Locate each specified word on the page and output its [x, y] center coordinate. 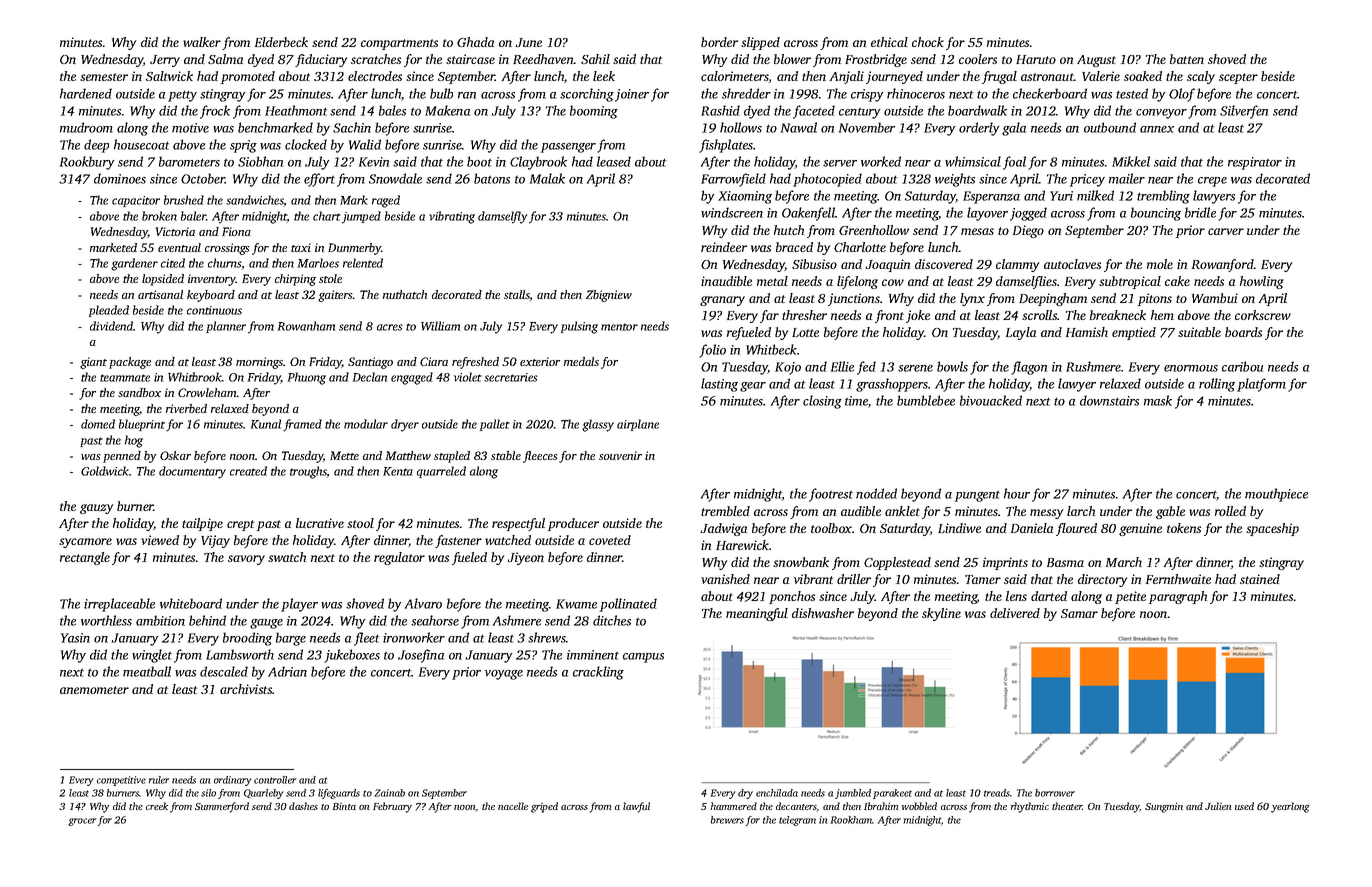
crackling [598, 673]
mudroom [86, 127]
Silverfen [1244, 112]
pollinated [628, 605]
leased [614, 161]
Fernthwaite [1178, 579]
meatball [147, 671]
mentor [619, 327]
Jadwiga [723, 529]
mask [1158, 400]
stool [360, 523]
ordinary [232, 781]
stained [1260, 579]
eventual [179, 247]
